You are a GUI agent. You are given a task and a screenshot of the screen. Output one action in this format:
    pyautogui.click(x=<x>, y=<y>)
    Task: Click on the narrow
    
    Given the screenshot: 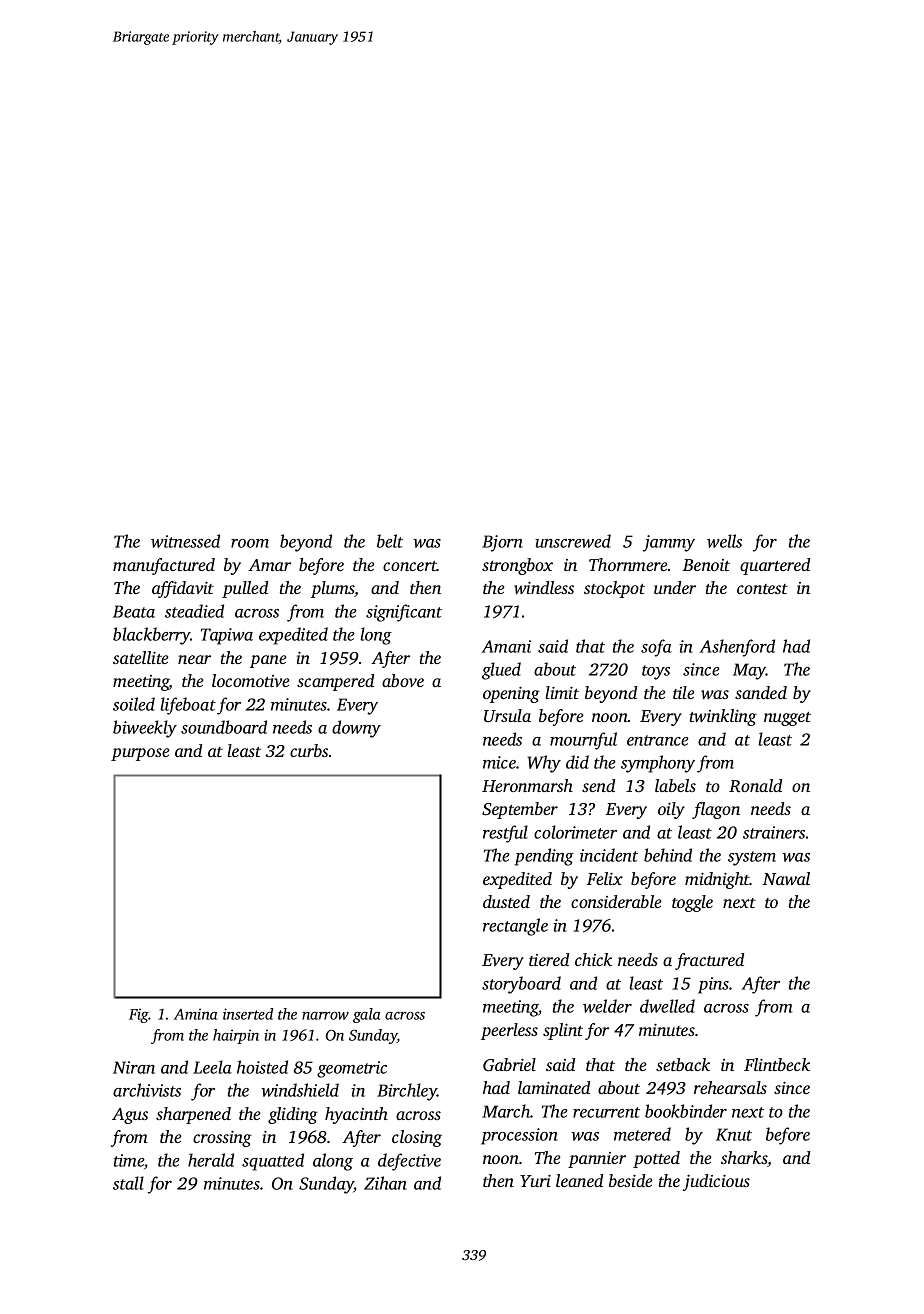 What is the action you would take?
    pyautogui.click(x=325, y=1016)
